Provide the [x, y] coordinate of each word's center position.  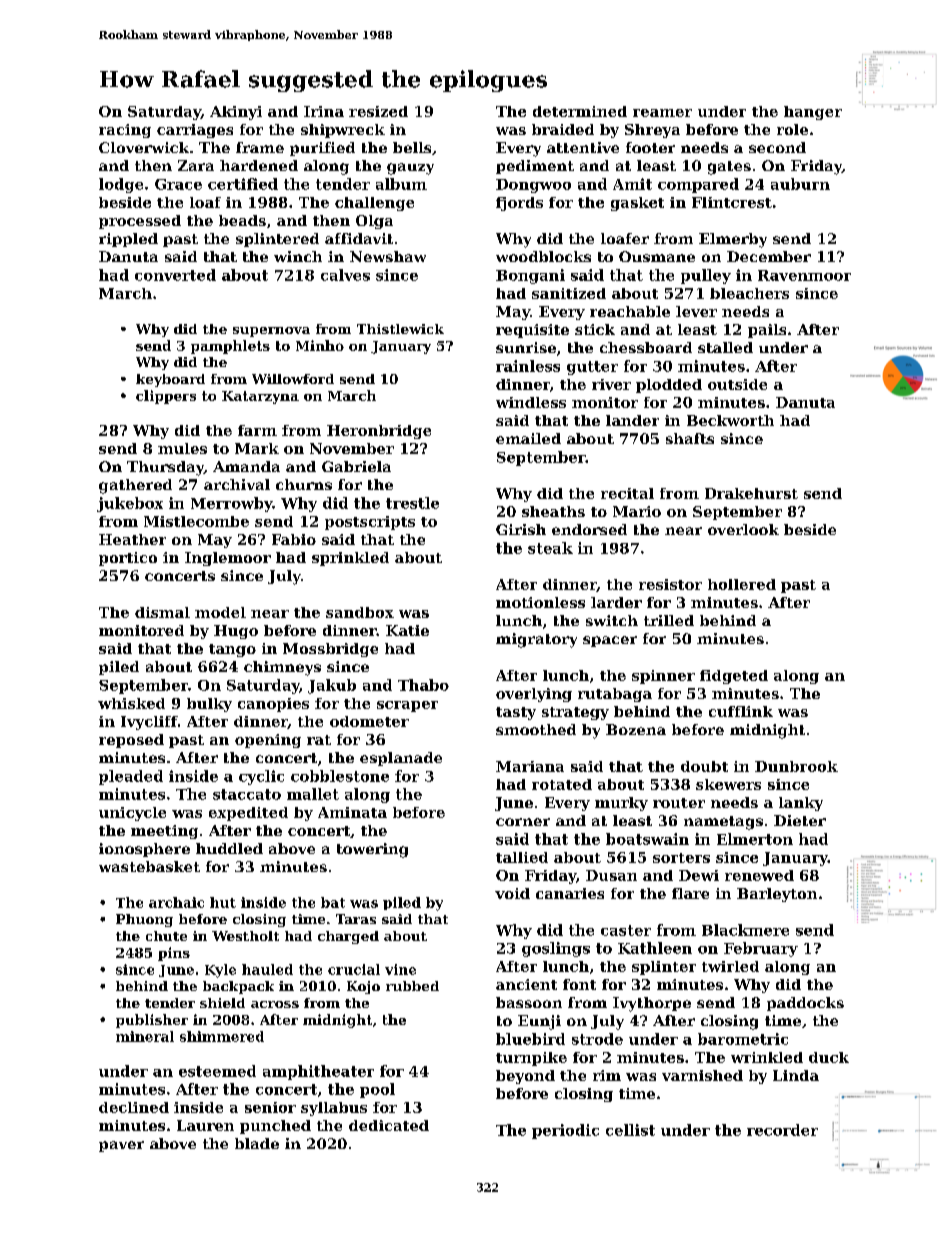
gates [729, 168]
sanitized [569, 293]
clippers [166, 397]
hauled [267, 969]
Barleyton [777, 895]
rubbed [412, 986]
